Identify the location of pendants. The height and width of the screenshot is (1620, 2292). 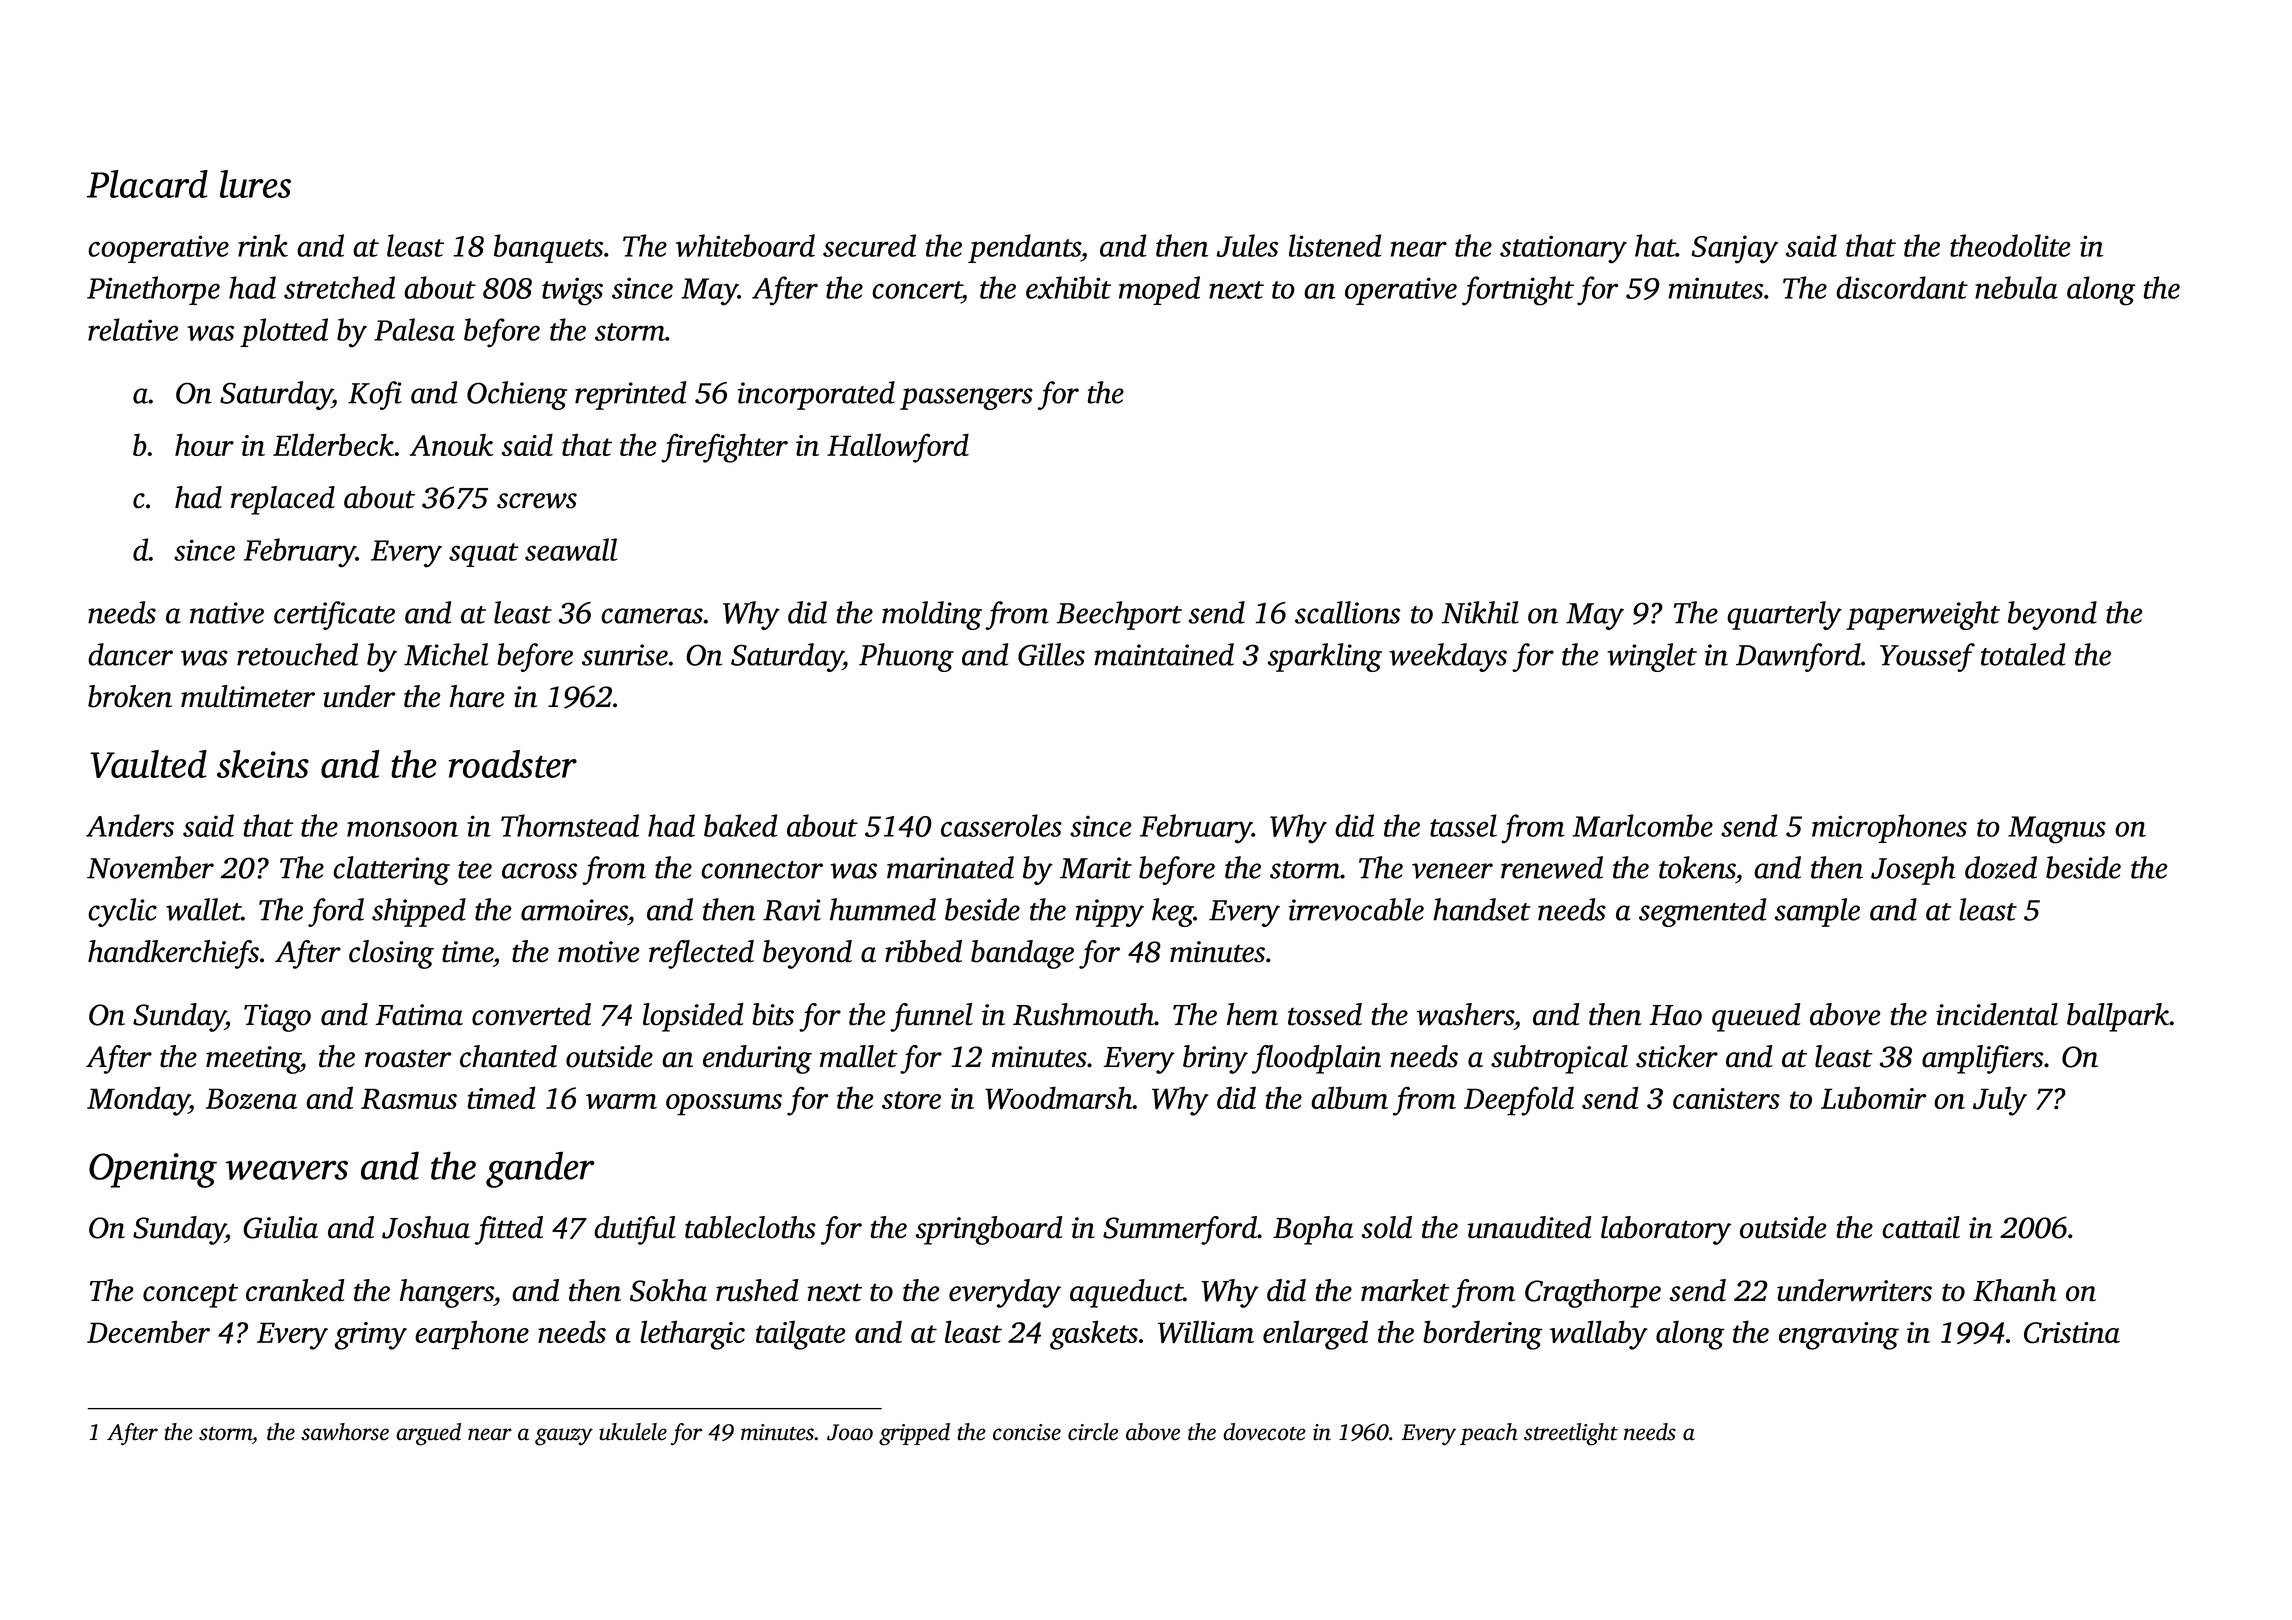
(1024, 248).
